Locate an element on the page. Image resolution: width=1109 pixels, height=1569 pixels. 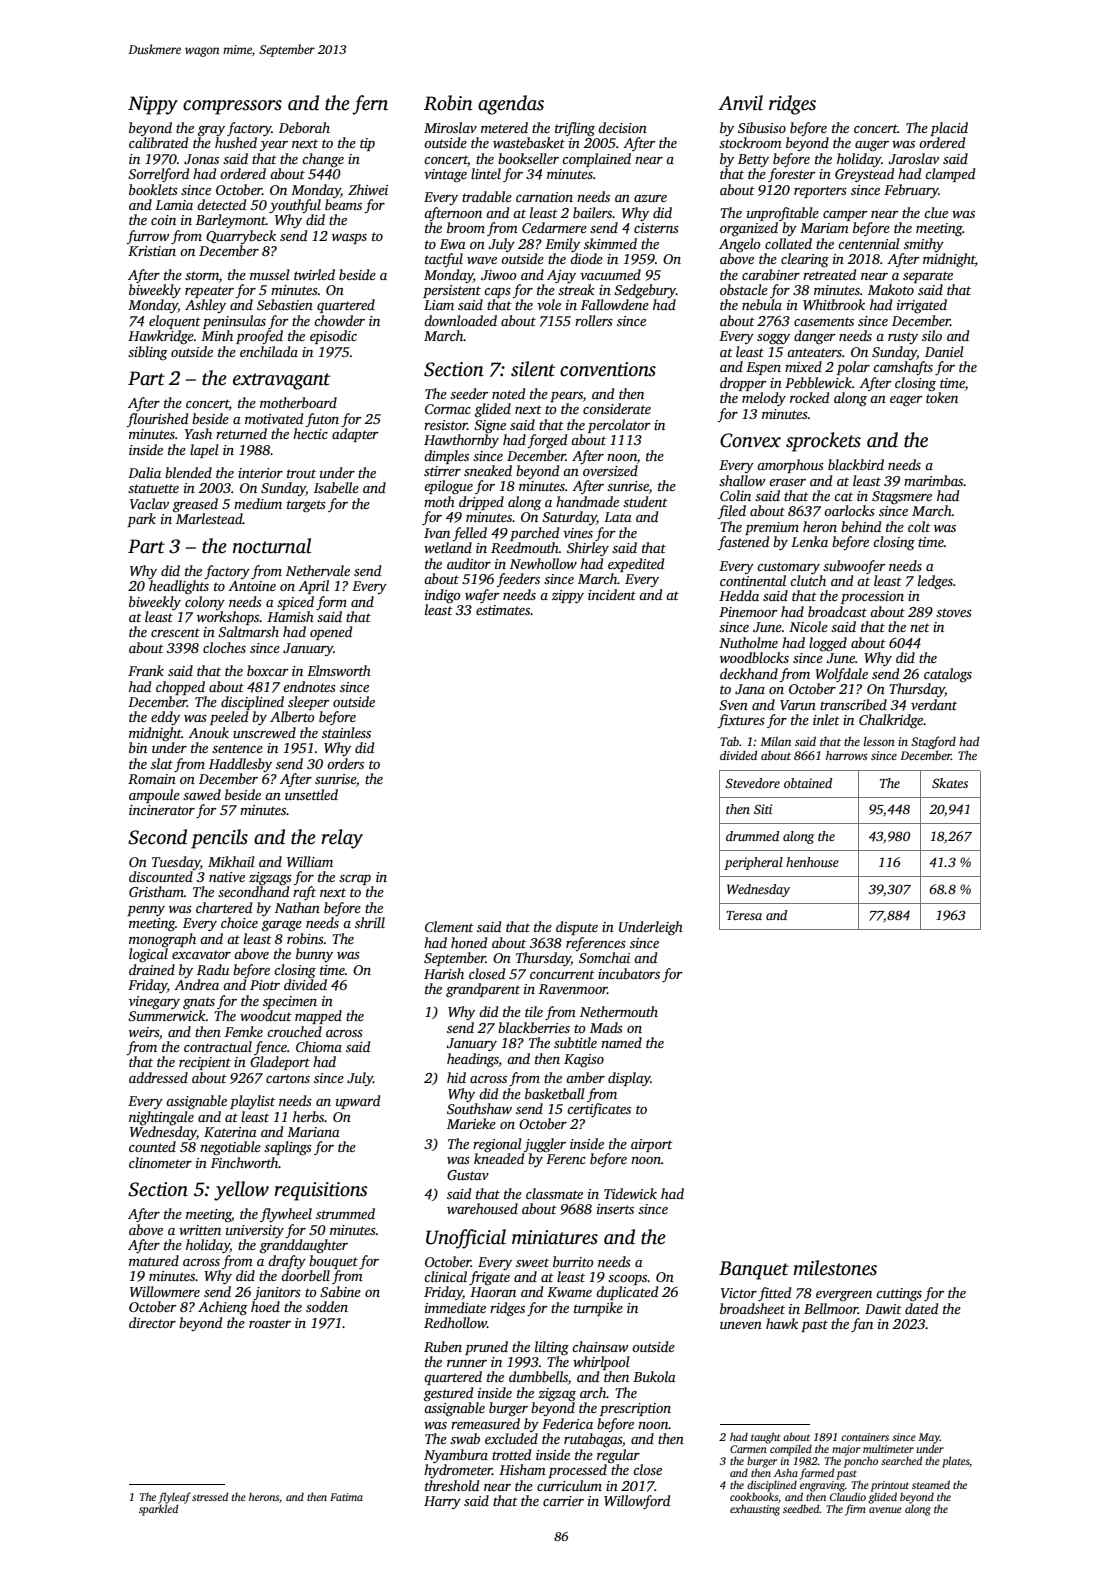
centennial is located at coordinates (869, 243).
